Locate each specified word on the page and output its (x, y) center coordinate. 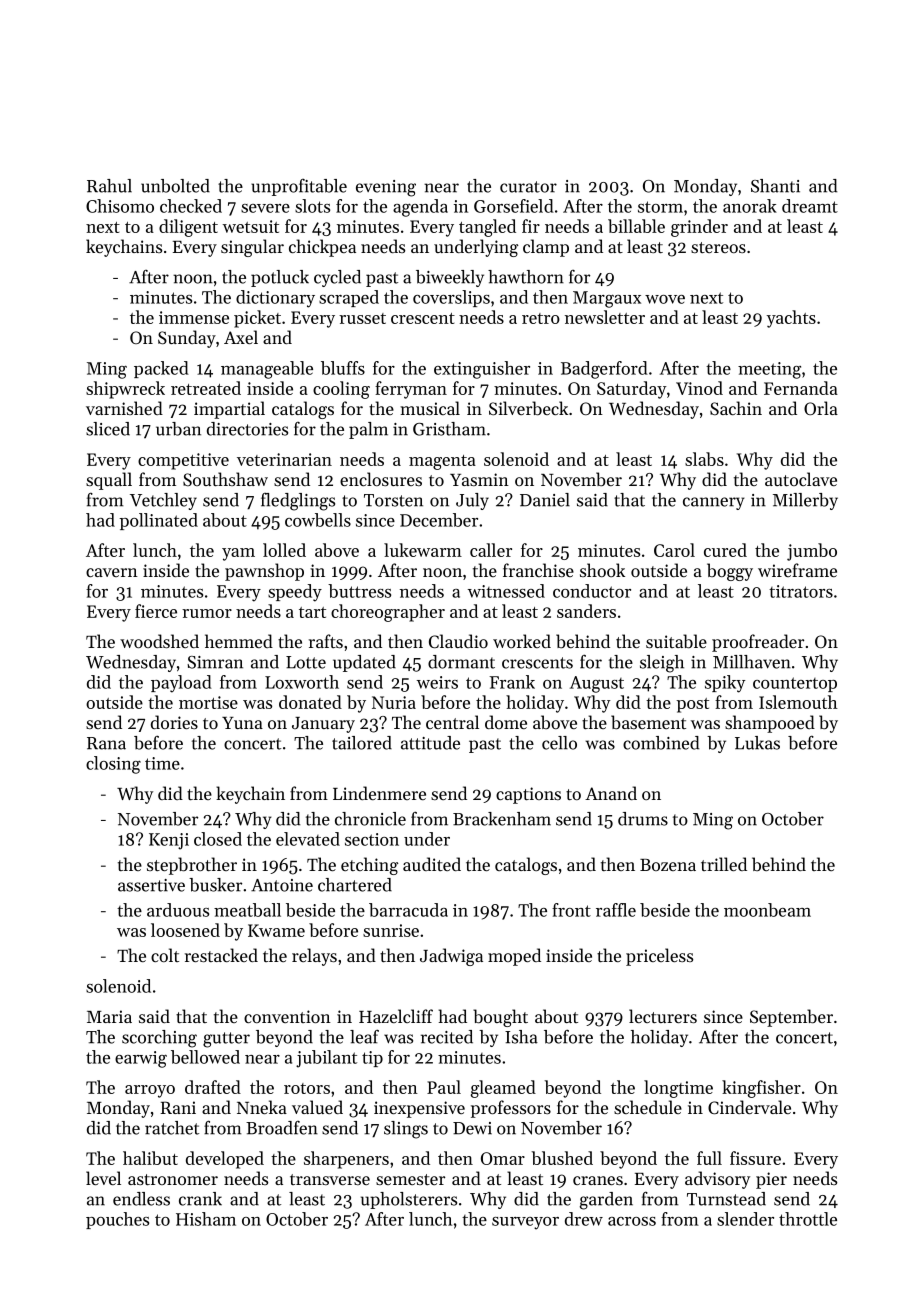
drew (584, 1219)
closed (218, 839)
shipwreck (125, 390)
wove (665, 299)
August (597, 684)
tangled (487, 228)
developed (225, 1160)
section (372, 839)
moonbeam (767, 910)
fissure (755, 1158)
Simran (215, 662)
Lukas (757, 743)
